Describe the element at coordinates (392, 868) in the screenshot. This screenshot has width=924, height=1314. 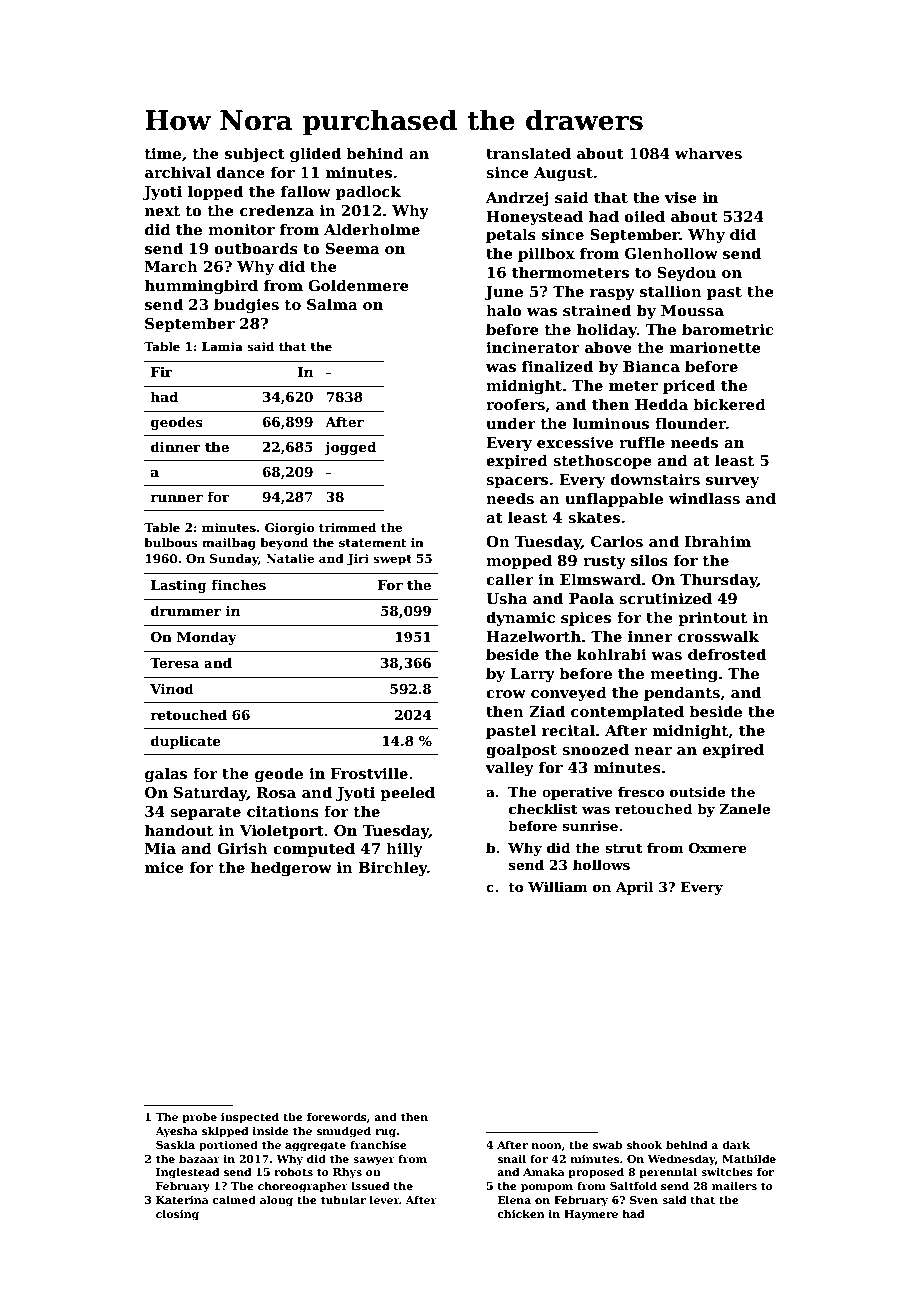
I see `Birchley` at that location.
